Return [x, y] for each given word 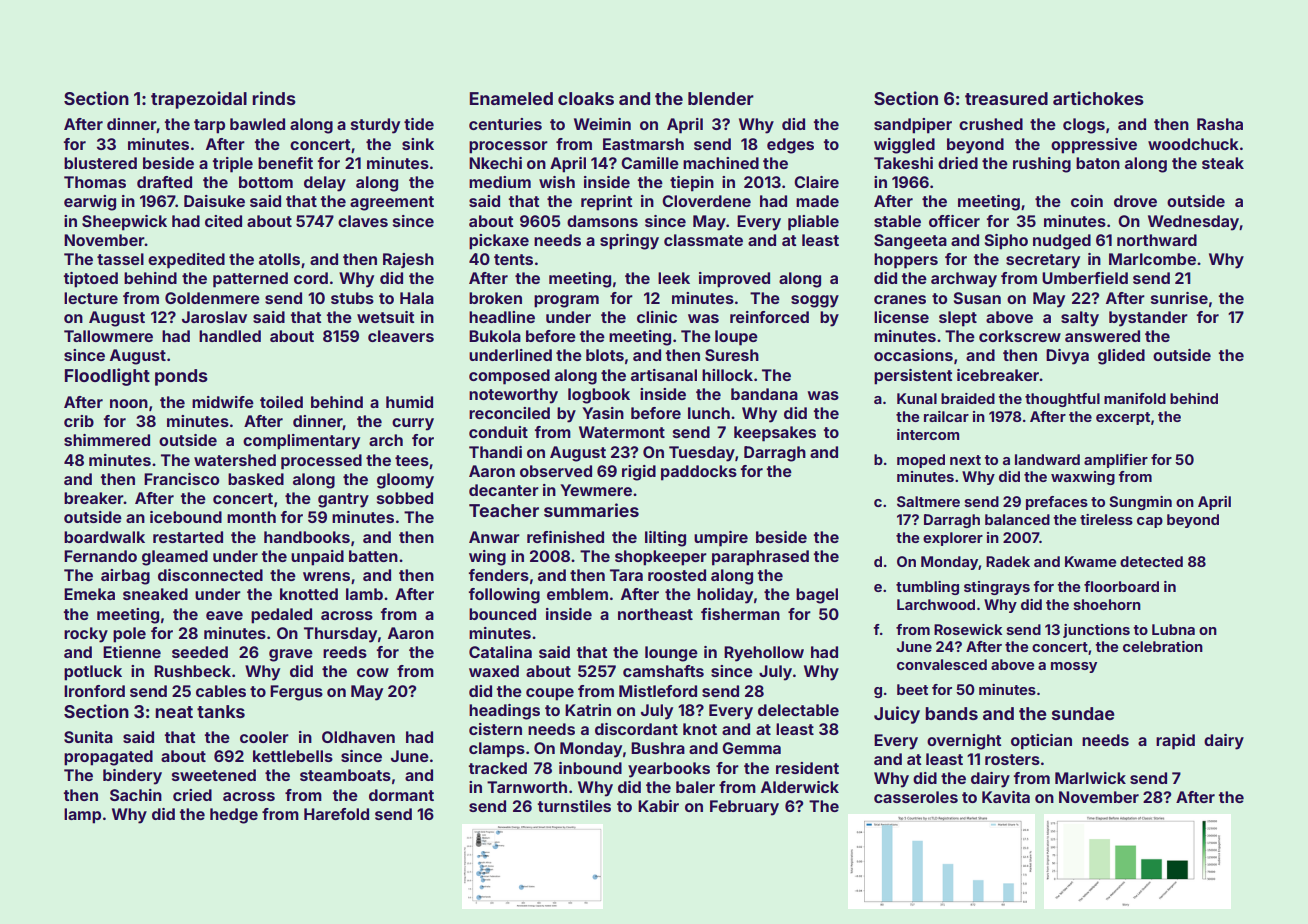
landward [1047, 459]
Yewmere [596, 490]
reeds [345, 652]
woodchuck [1193, 144]
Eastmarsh [643, 144]
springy [629, 242]
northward [1157, 240]
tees [412, 460]
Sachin [136, 795]
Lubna [1173, 629]
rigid [639, 473]
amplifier [1116, 461]
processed [321, 462]
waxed [494, 671]
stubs [352, 298]
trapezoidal [199, 100]
